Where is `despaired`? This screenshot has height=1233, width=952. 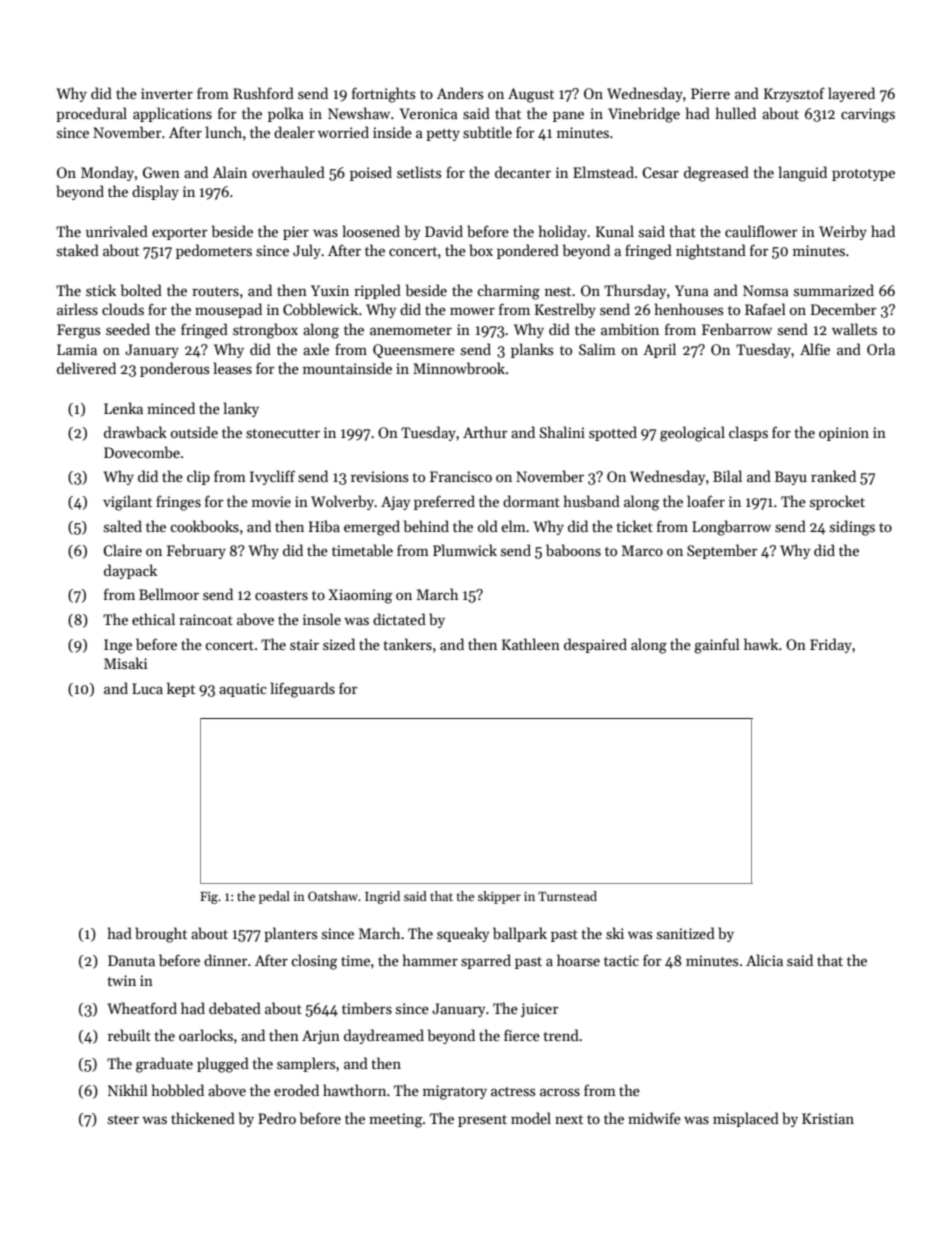 despaired is located at coordinates (595, 645).
